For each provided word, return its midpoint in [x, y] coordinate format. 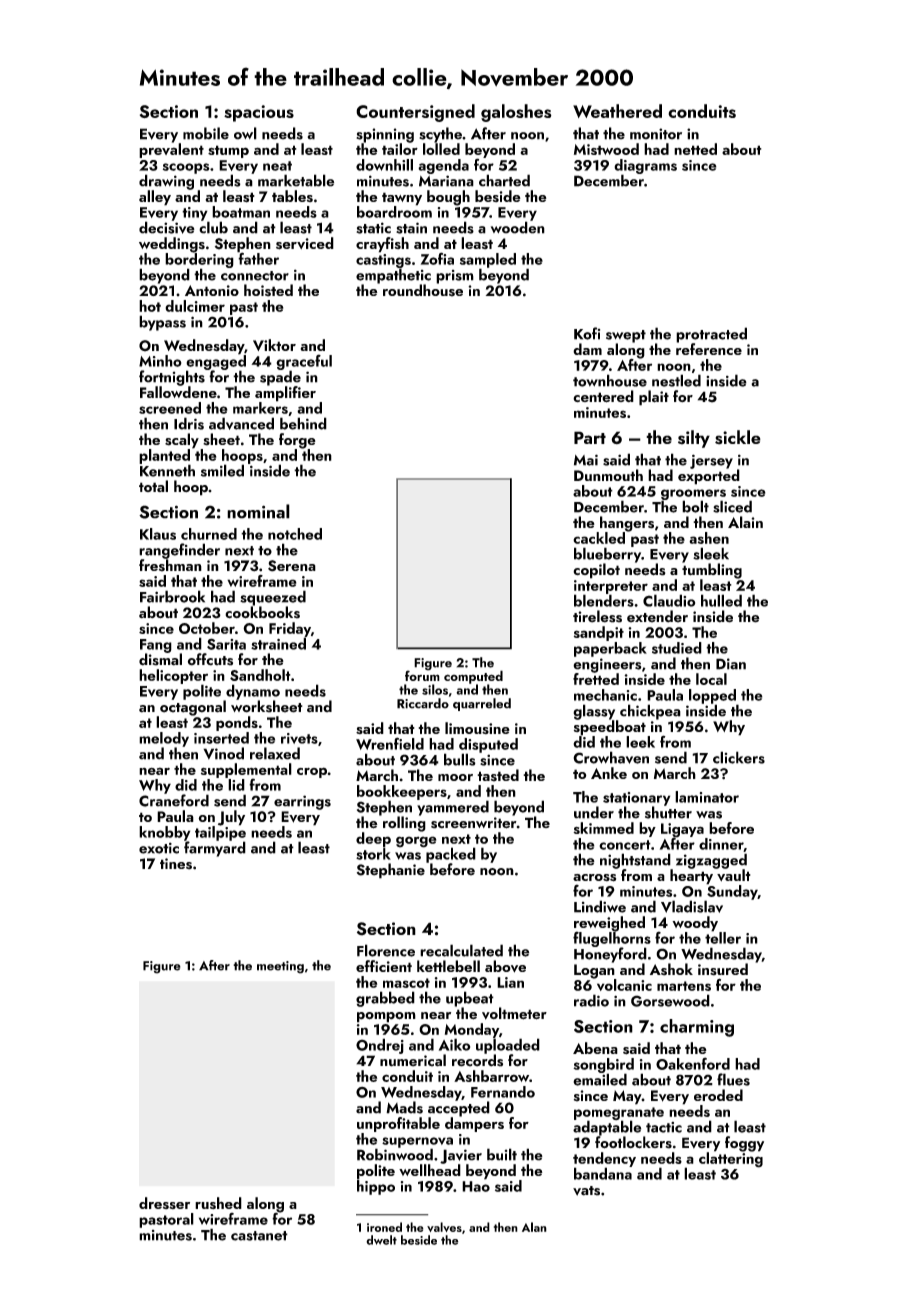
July [231, 818]
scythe [440, 135]
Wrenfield [390, 743]
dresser [164, 1203]
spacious [259, 113]
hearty [691, 877]
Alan [534, 1227]
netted [695, 149]
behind [303, 423]
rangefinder [179, 551]
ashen [709, 538]
